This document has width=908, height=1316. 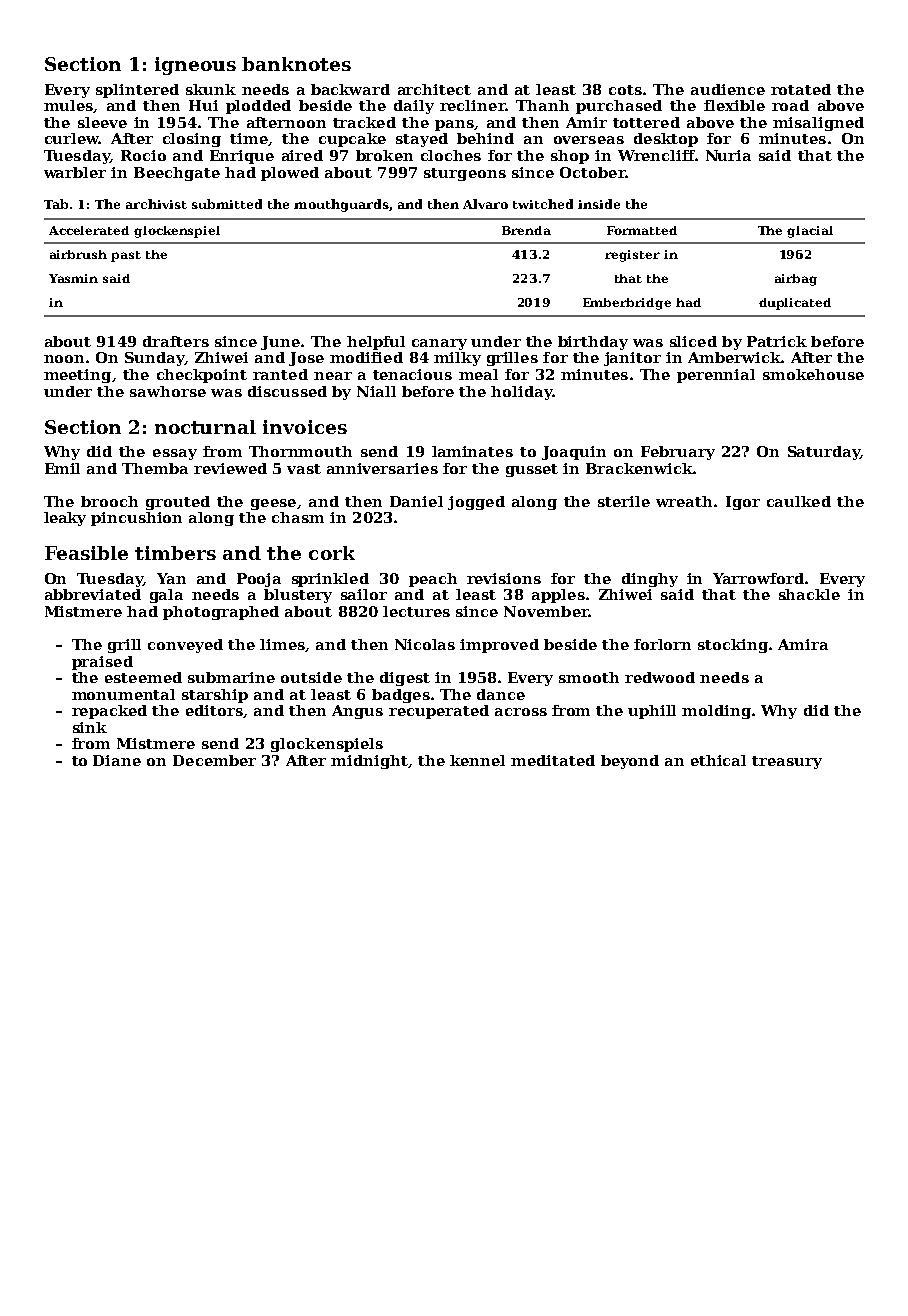 What do you see at coordinates (137, 91) in the document?
I see `splintered` at bounding box center [137, 91].
